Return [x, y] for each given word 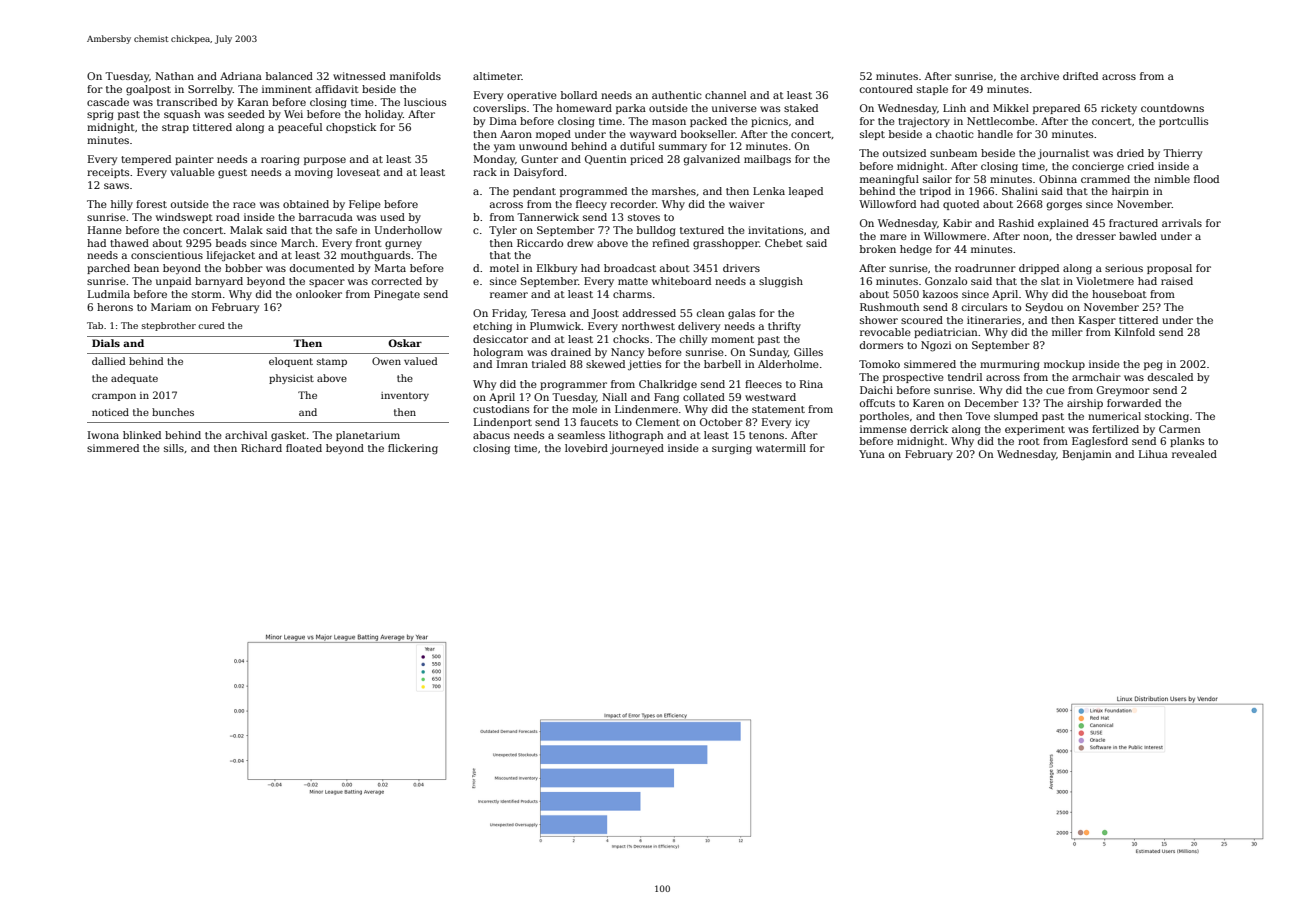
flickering [413, 449]
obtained [306, 204]
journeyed [637, 449]
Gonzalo [946, 281]
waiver [747, 204]
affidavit [337, 89]
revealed [1194, 454]
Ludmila [109, 294]
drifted [1080, 76]
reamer [509, 295]
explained [1063, 224]
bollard [579, 95]
